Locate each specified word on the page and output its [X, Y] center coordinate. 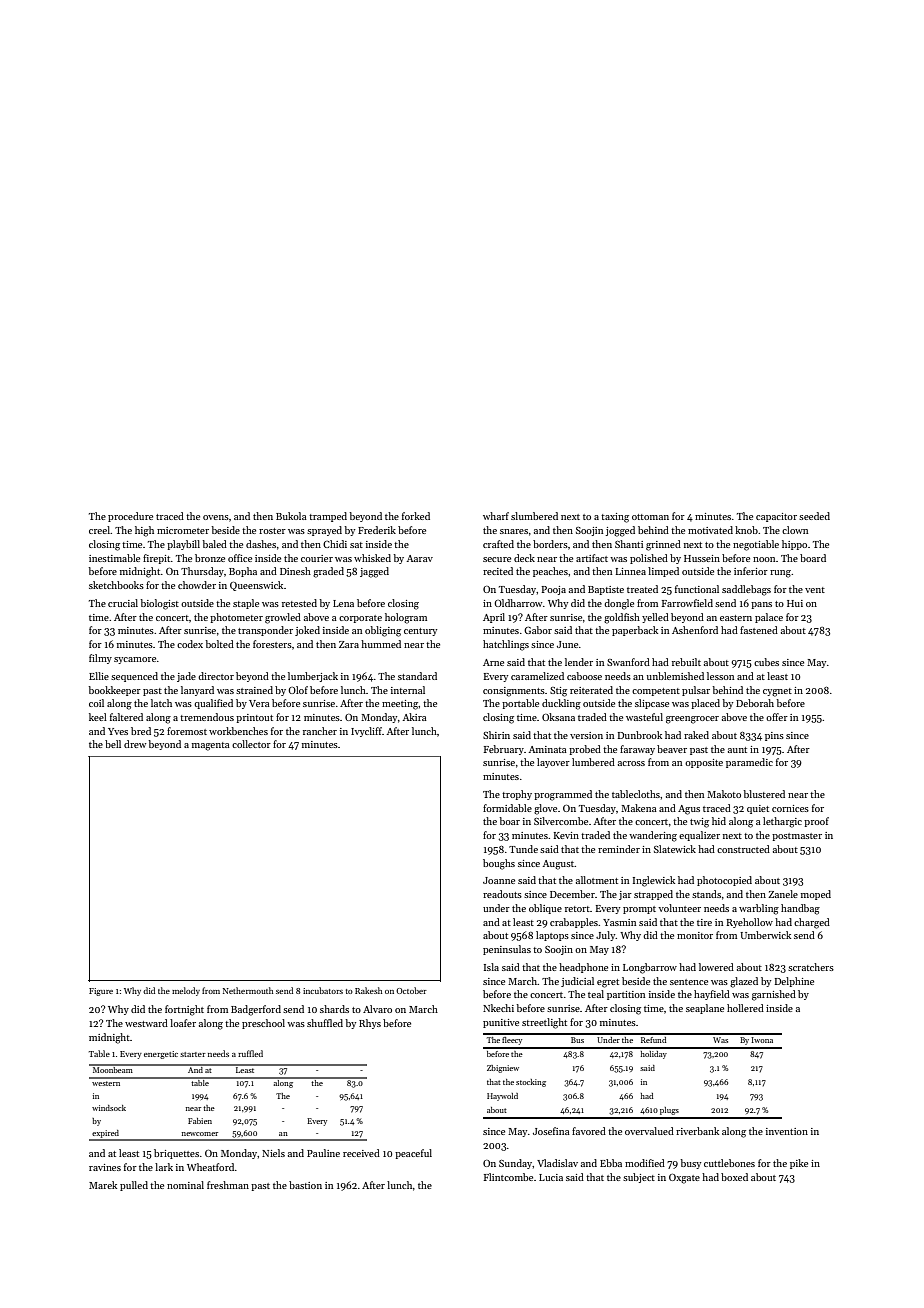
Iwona [762, 1040]
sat [356, 545]
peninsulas [507, 950]
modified [645, 1163]
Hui [795, 603]
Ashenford [695, 630]
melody [186, 991]
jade [186, 677]
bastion [305, 1185]
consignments [514, 692]
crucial [123, 603]
